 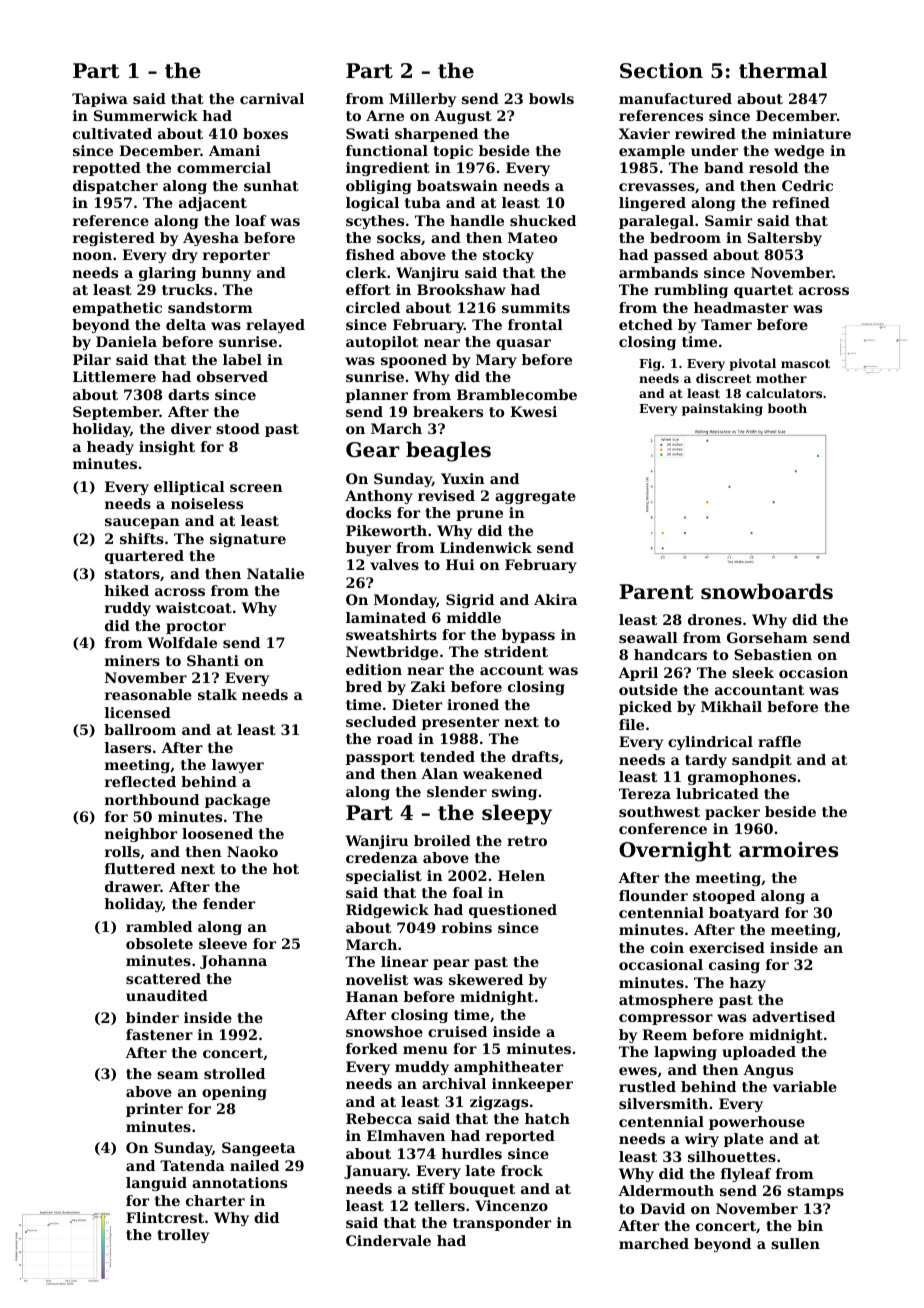 I want to click on languid, so click(x=156, y=1184).
